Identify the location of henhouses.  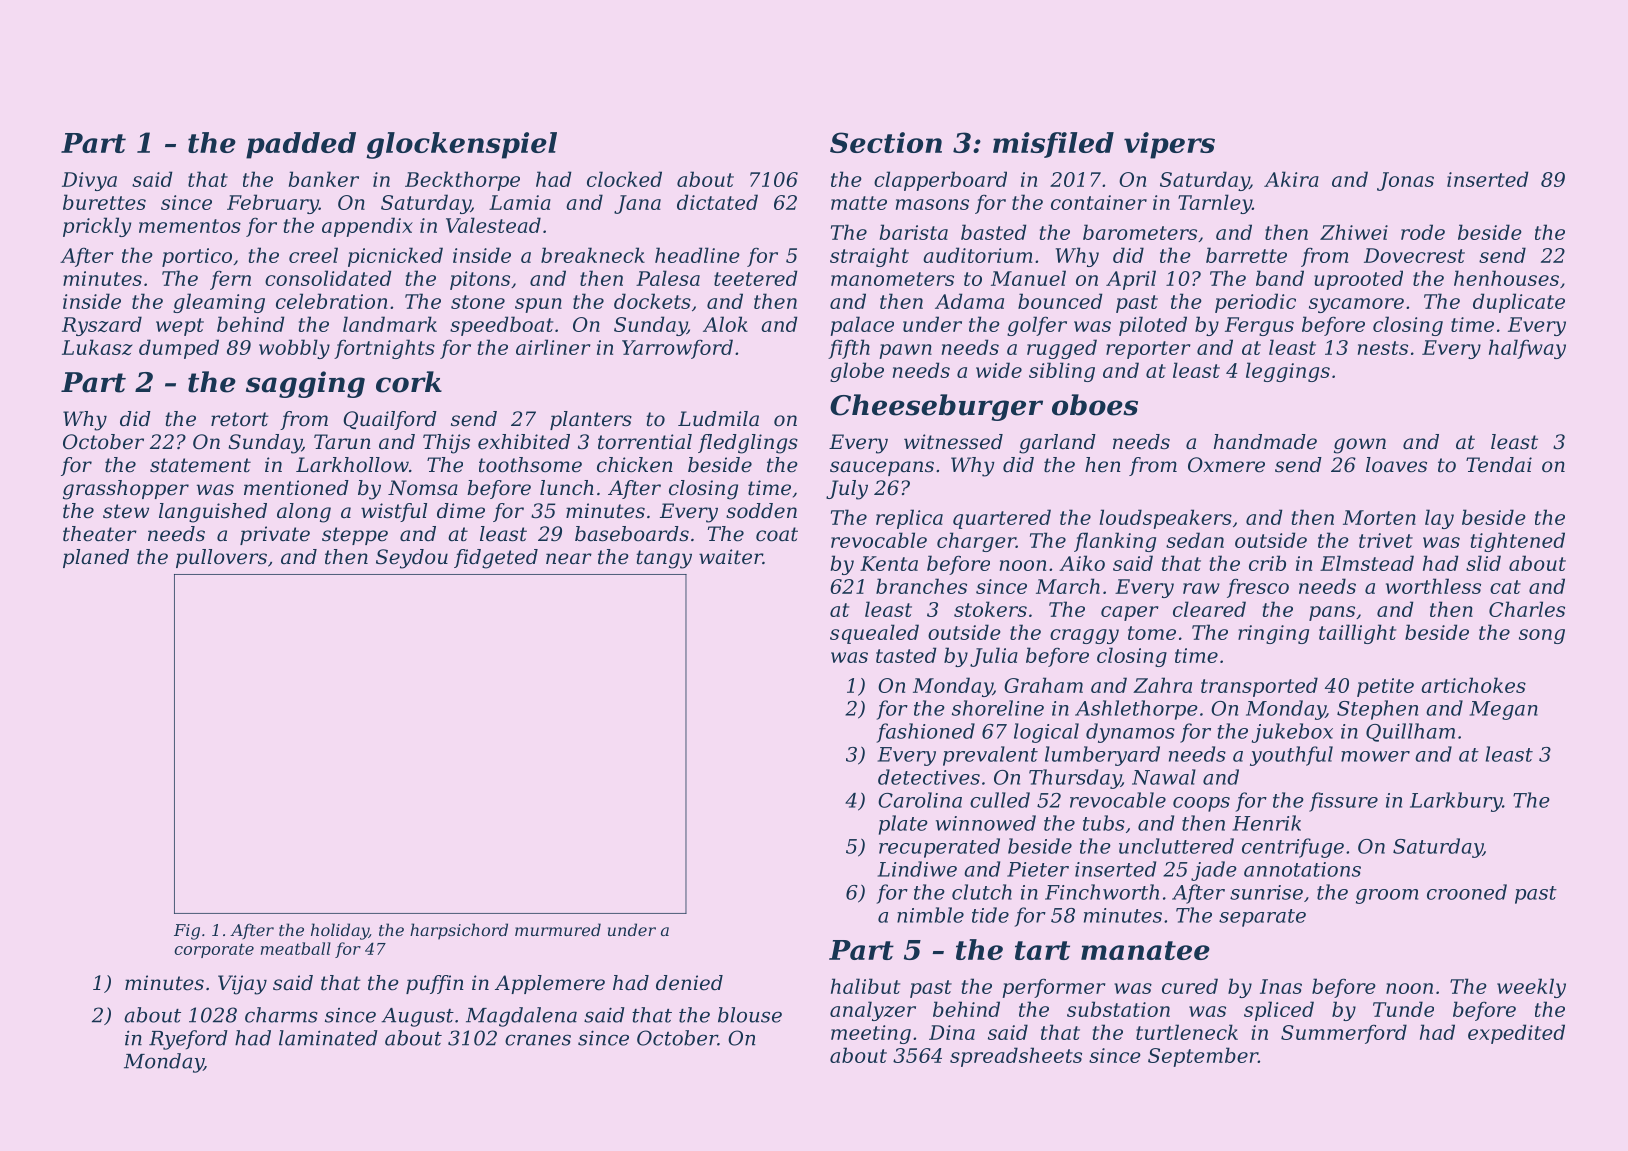
(1506, 278).
